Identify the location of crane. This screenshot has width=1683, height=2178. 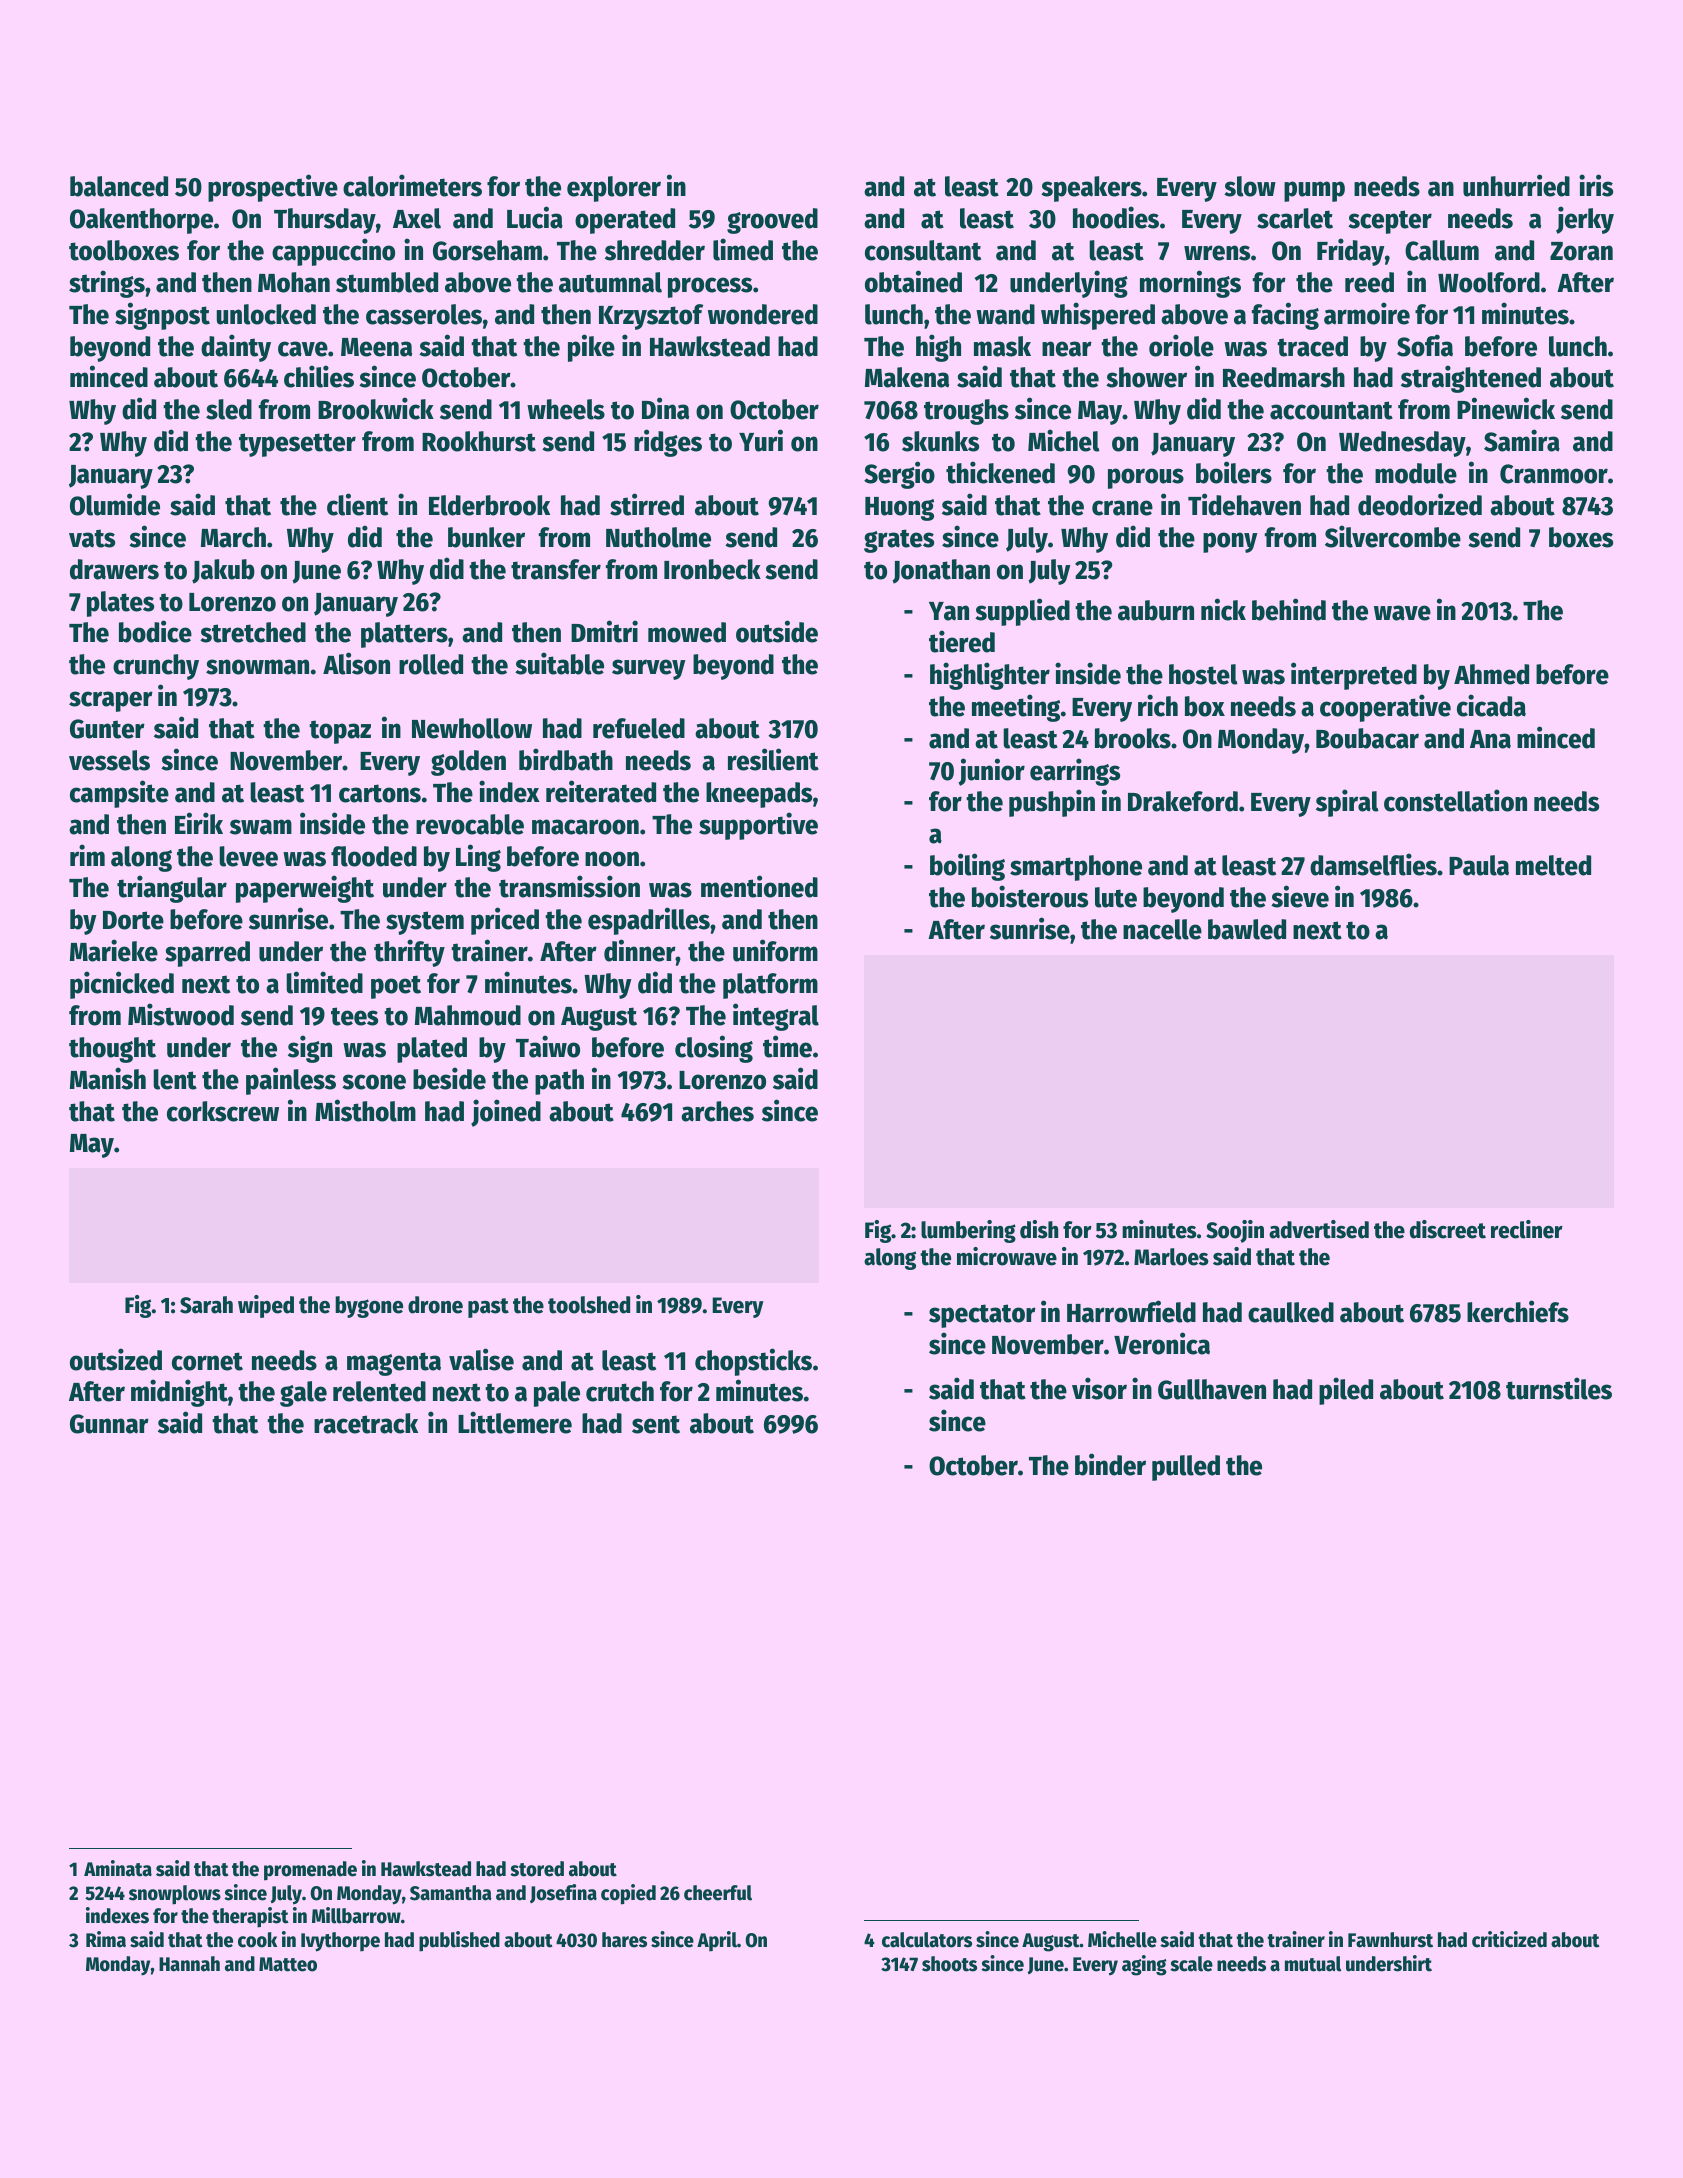
(1122, 508).
